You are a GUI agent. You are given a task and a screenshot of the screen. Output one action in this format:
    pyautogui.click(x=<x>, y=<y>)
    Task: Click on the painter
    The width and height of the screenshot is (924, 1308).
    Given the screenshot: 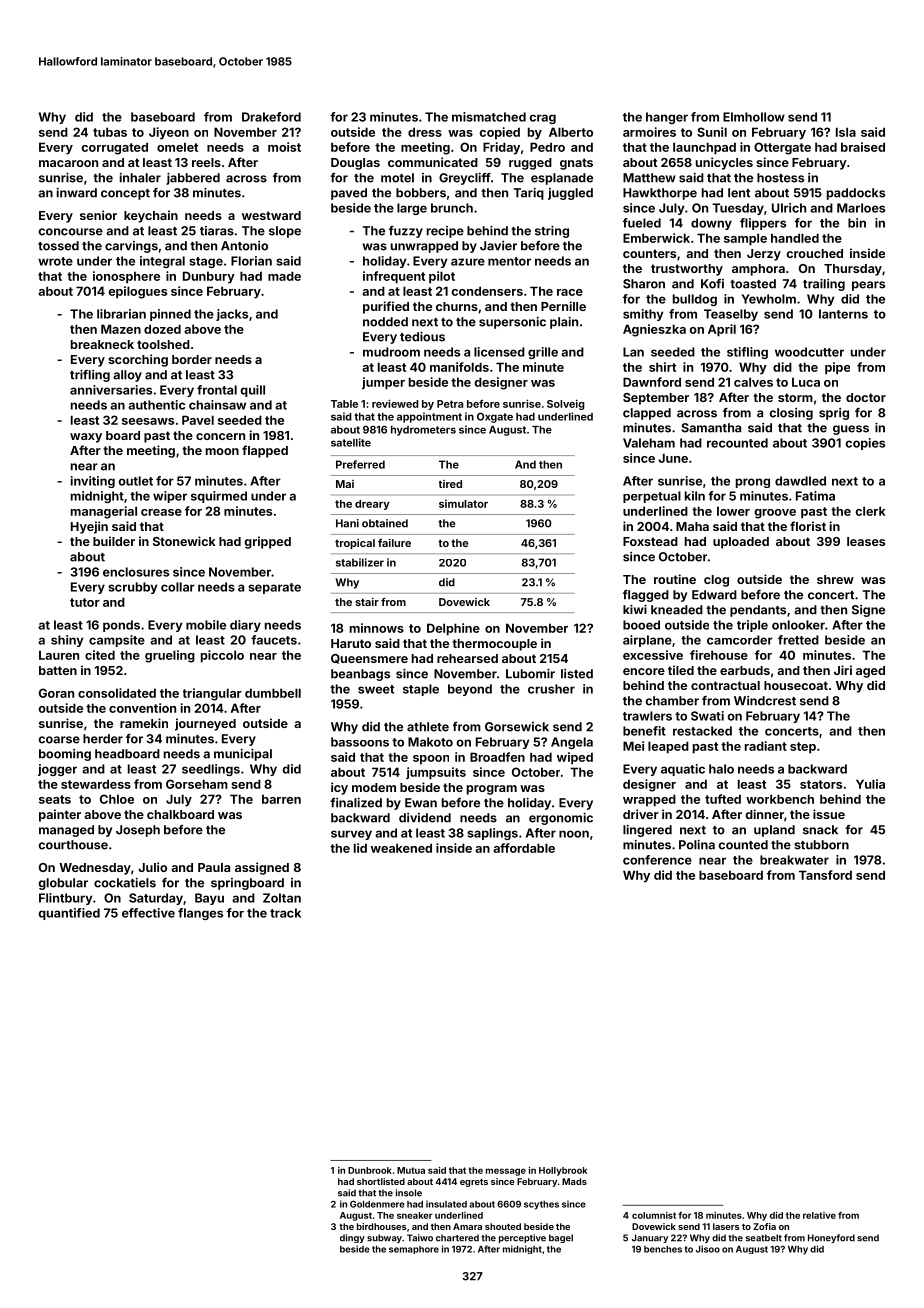 What is the action you would take?
    pyautogui.click(x=60, y=815)
